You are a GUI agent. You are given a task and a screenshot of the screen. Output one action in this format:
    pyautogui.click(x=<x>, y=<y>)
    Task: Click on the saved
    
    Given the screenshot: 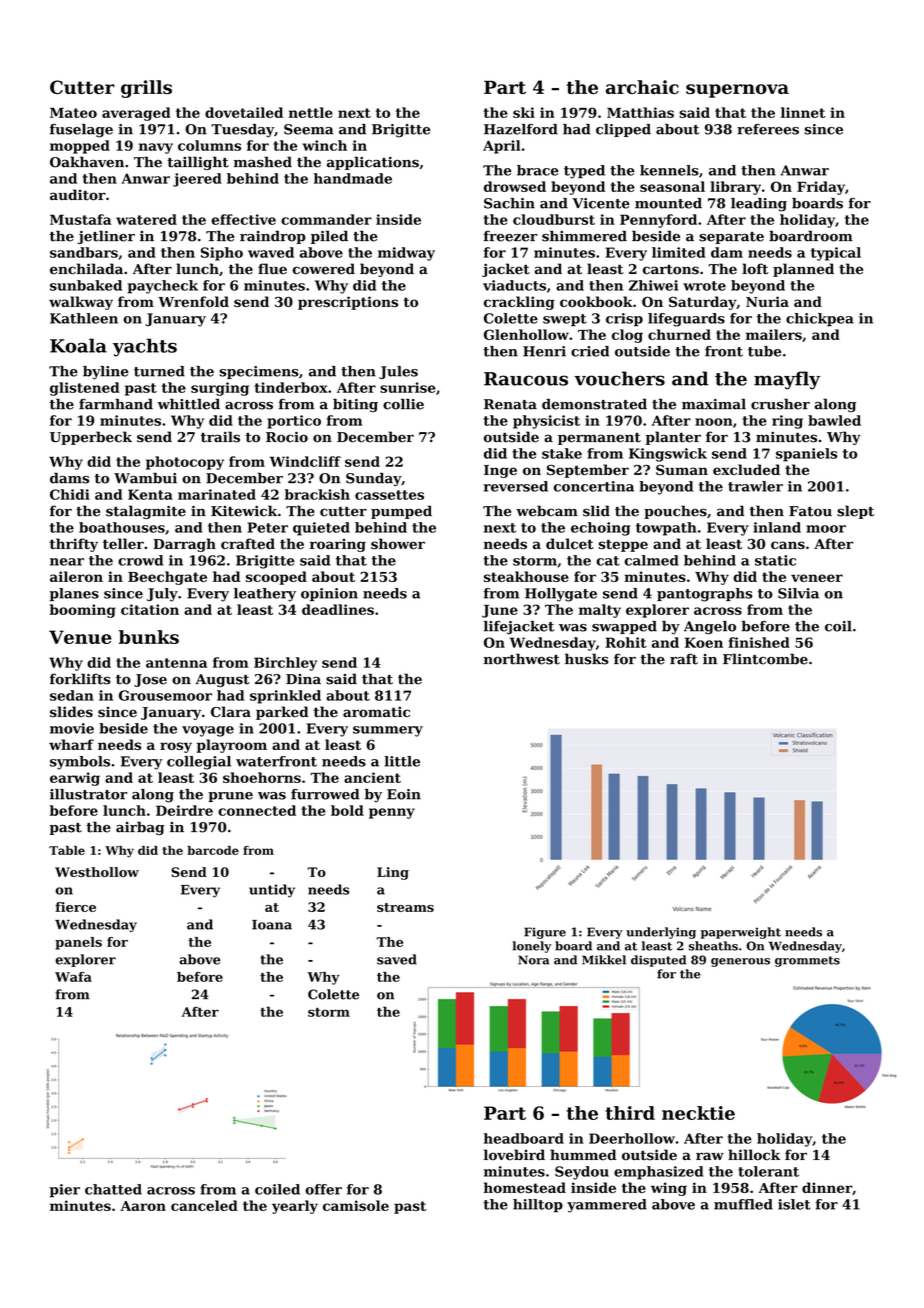 What is the action you would take?
    pyautogui.click(x=397, y=959)
